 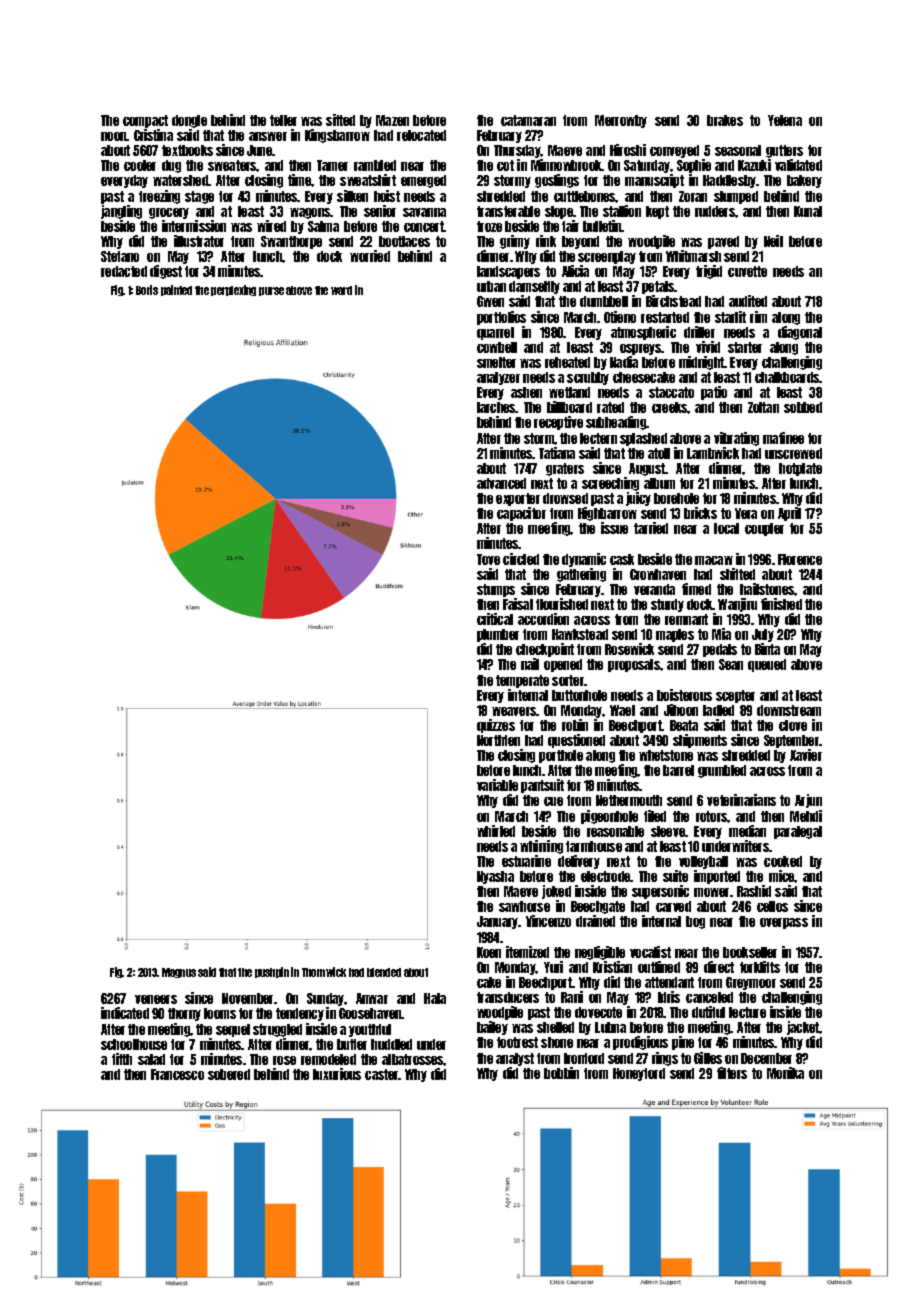 What do you see at coordinates (229, 1074) in the screenshot?
I see `sobered` at bounding box center [229, 1074].
